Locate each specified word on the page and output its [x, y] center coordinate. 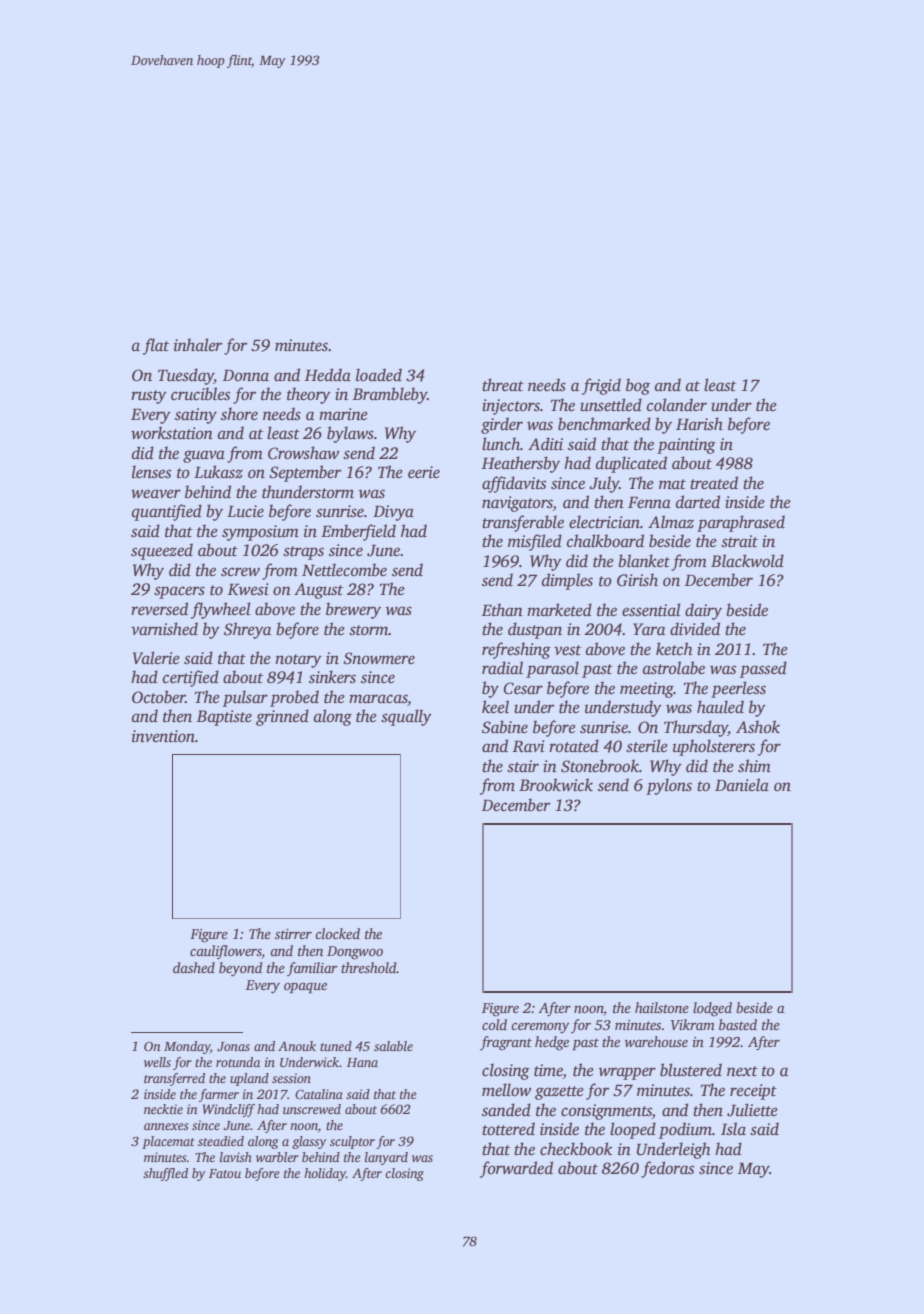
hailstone [662, 1007]
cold [494, 1024]
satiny [196, 416]
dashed [194, 967]
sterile [647, 746]
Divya [393, 513]
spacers [179, 592]
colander [677, 405]
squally [406, 717]
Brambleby [390, 395]
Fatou [225, 1173]
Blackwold [747, 561]
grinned [282, 717]
